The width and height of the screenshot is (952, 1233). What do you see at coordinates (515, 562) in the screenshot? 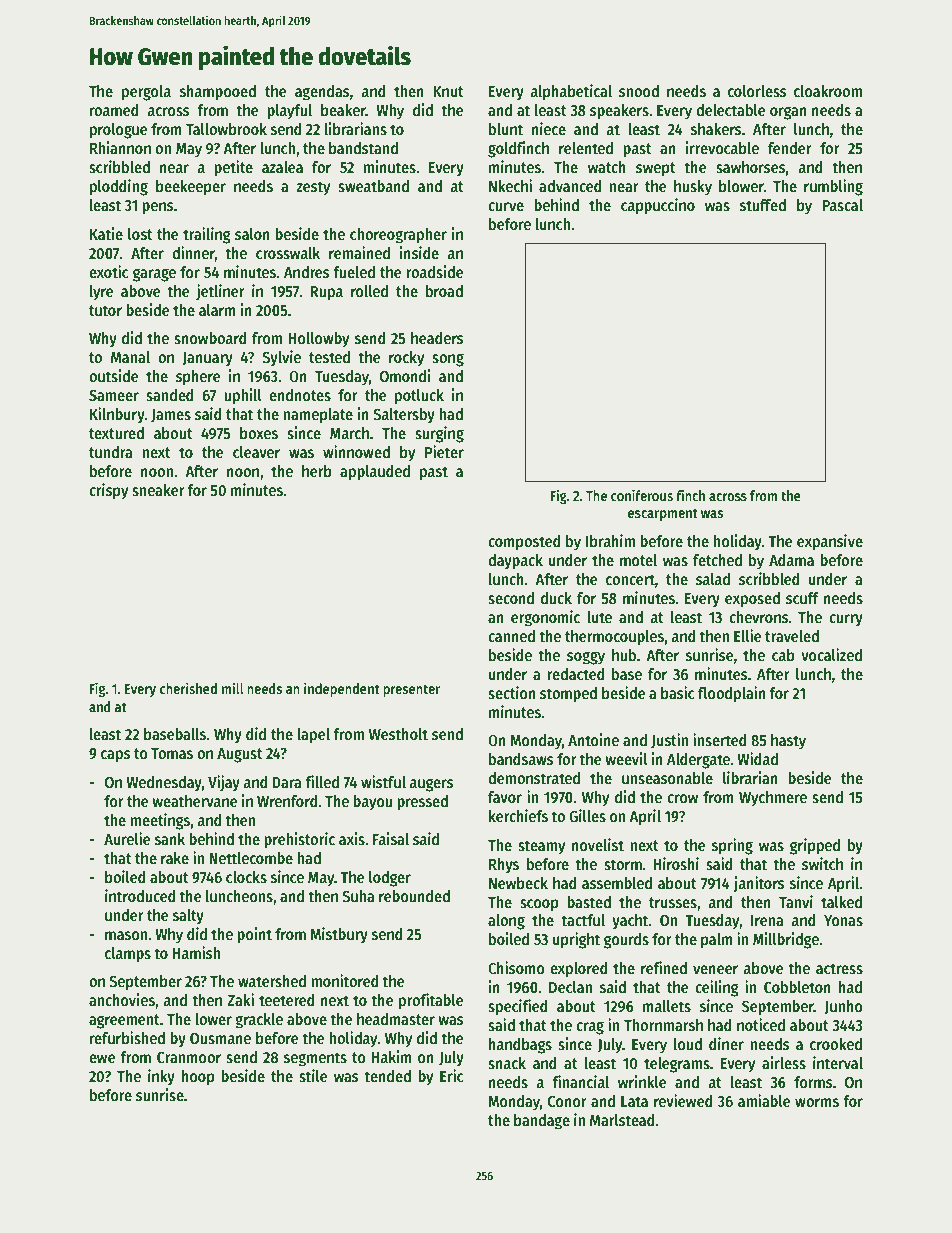
I see `daypack` at bounding box center [515, 562].
